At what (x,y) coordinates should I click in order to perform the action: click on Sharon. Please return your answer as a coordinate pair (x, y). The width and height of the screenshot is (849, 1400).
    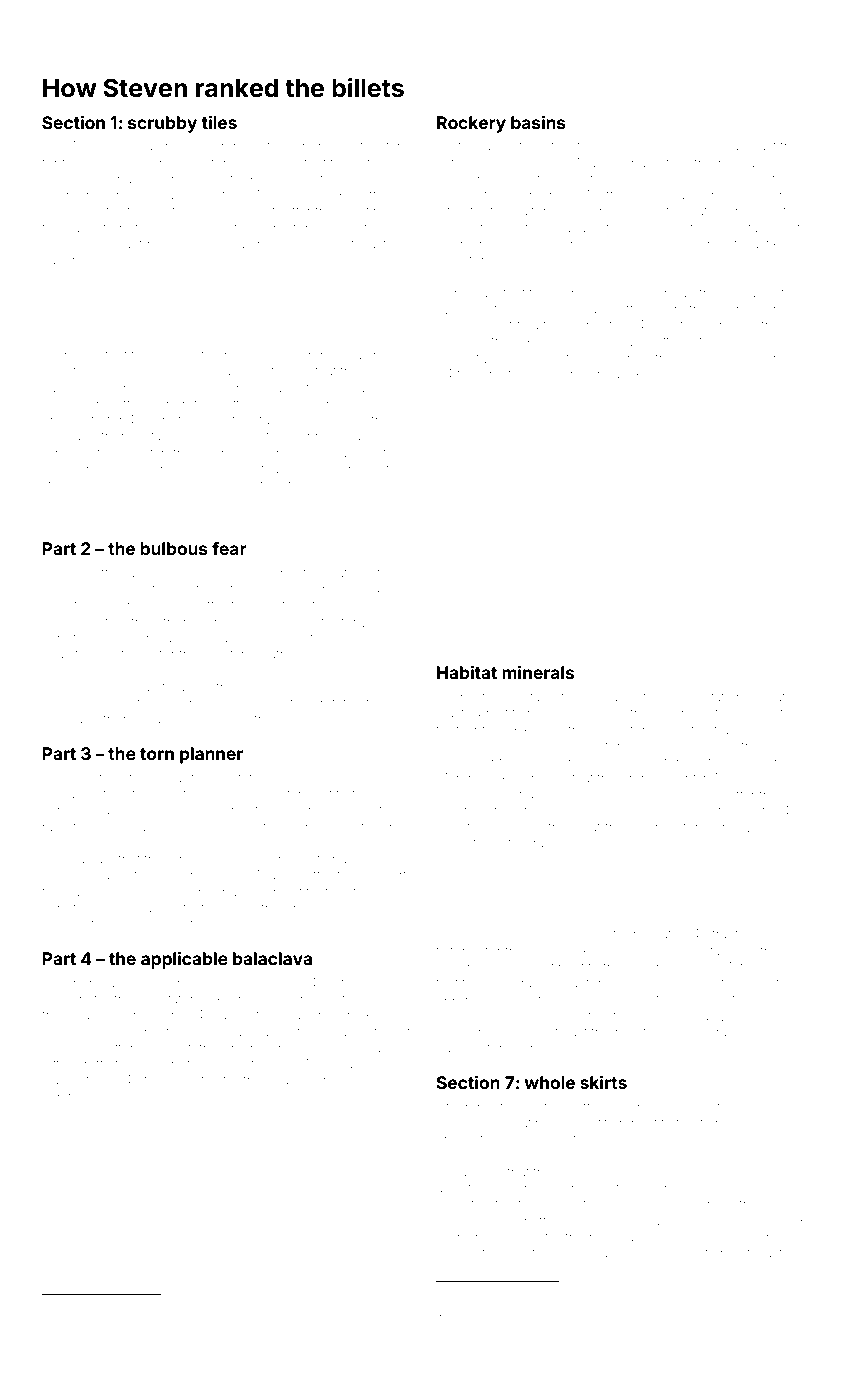
    Looking at the image, I should click on (476, 1332).
